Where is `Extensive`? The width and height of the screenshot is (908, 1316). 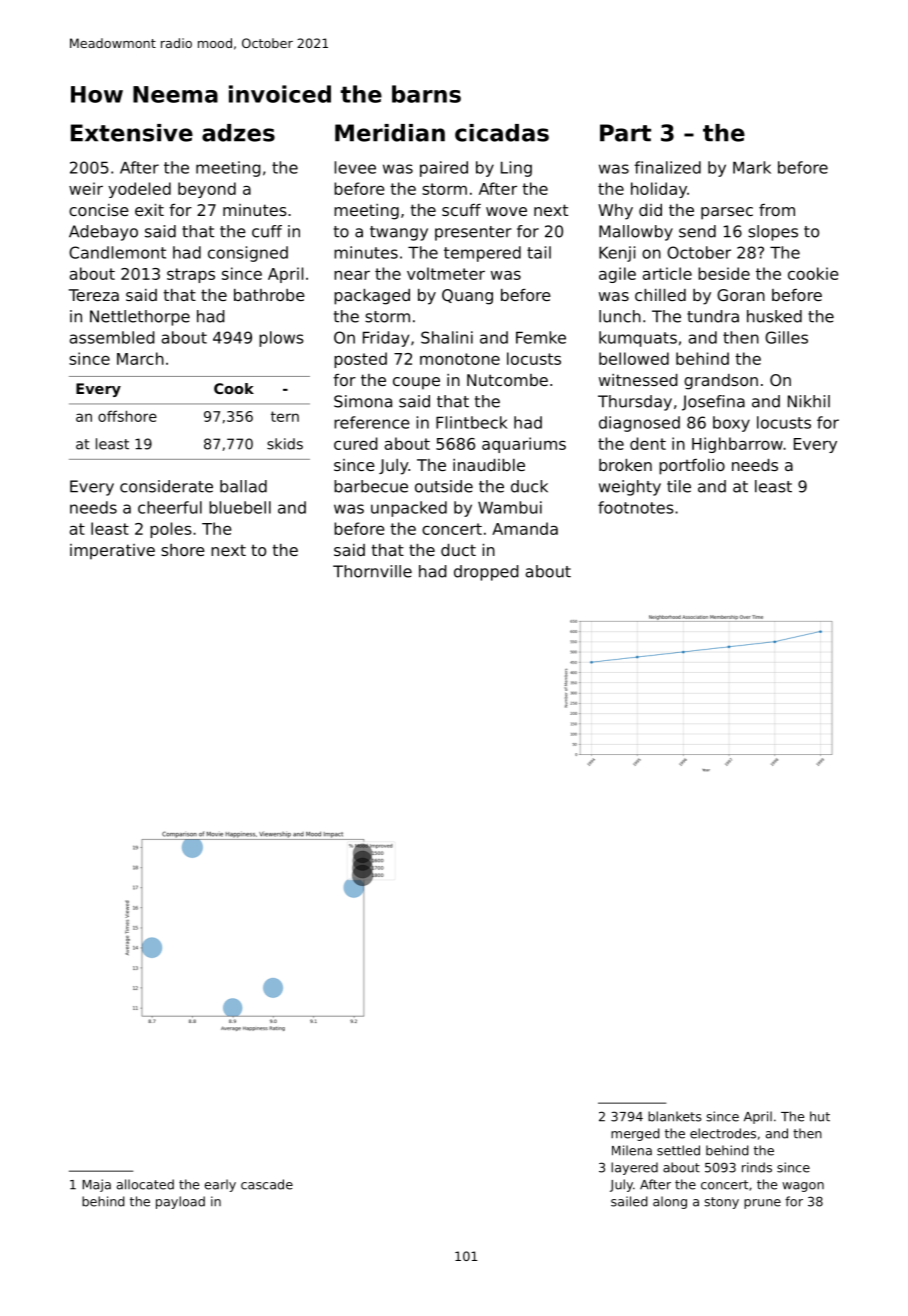 Extensive is located at coordinates (132, 133).
